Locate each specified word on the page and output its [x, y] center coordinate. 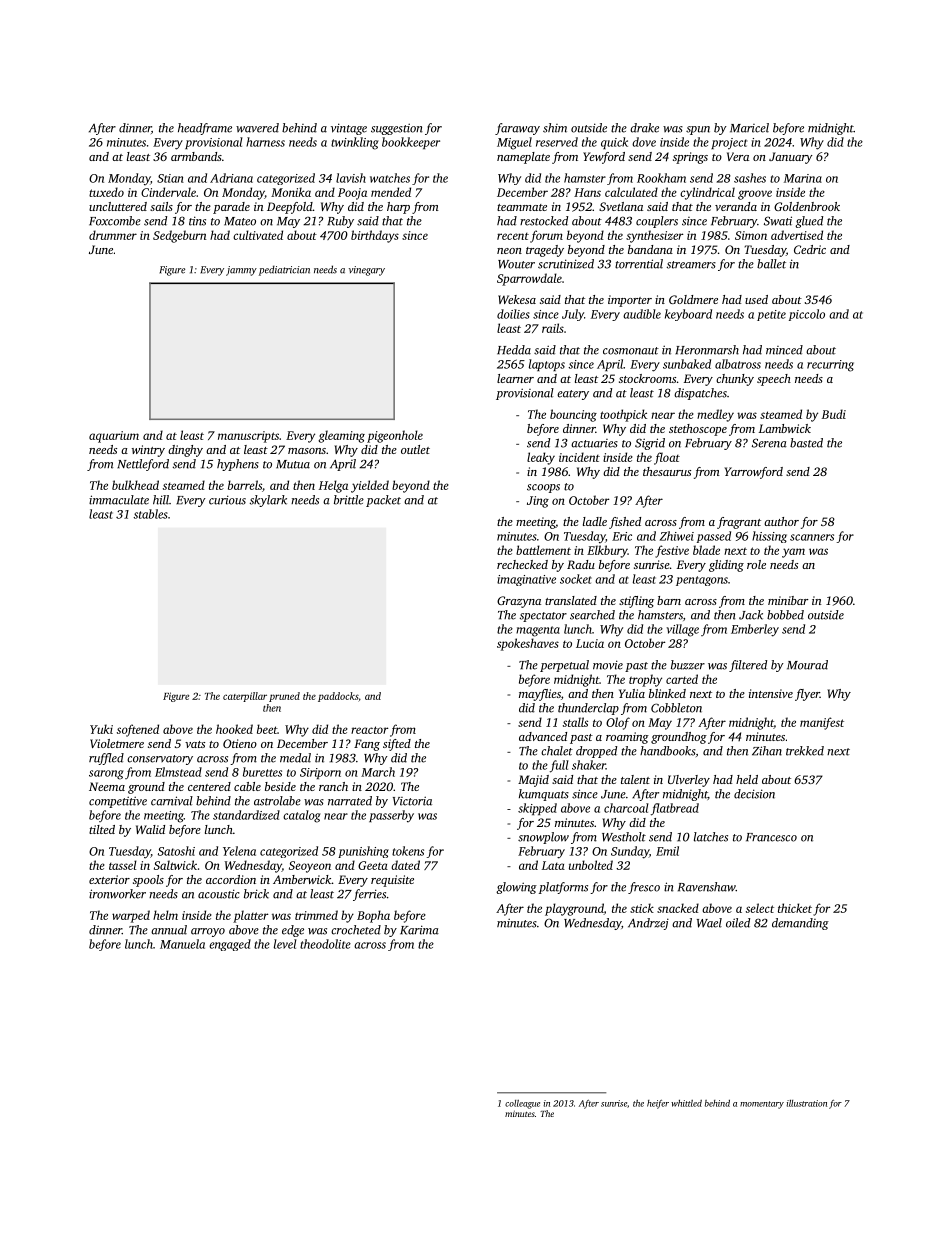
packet [383, 501]
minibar [788, 600]
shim [555, 128]
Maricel [749, 128]
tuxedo [106, 192]
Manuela [182, 944]
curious [227, 500]
